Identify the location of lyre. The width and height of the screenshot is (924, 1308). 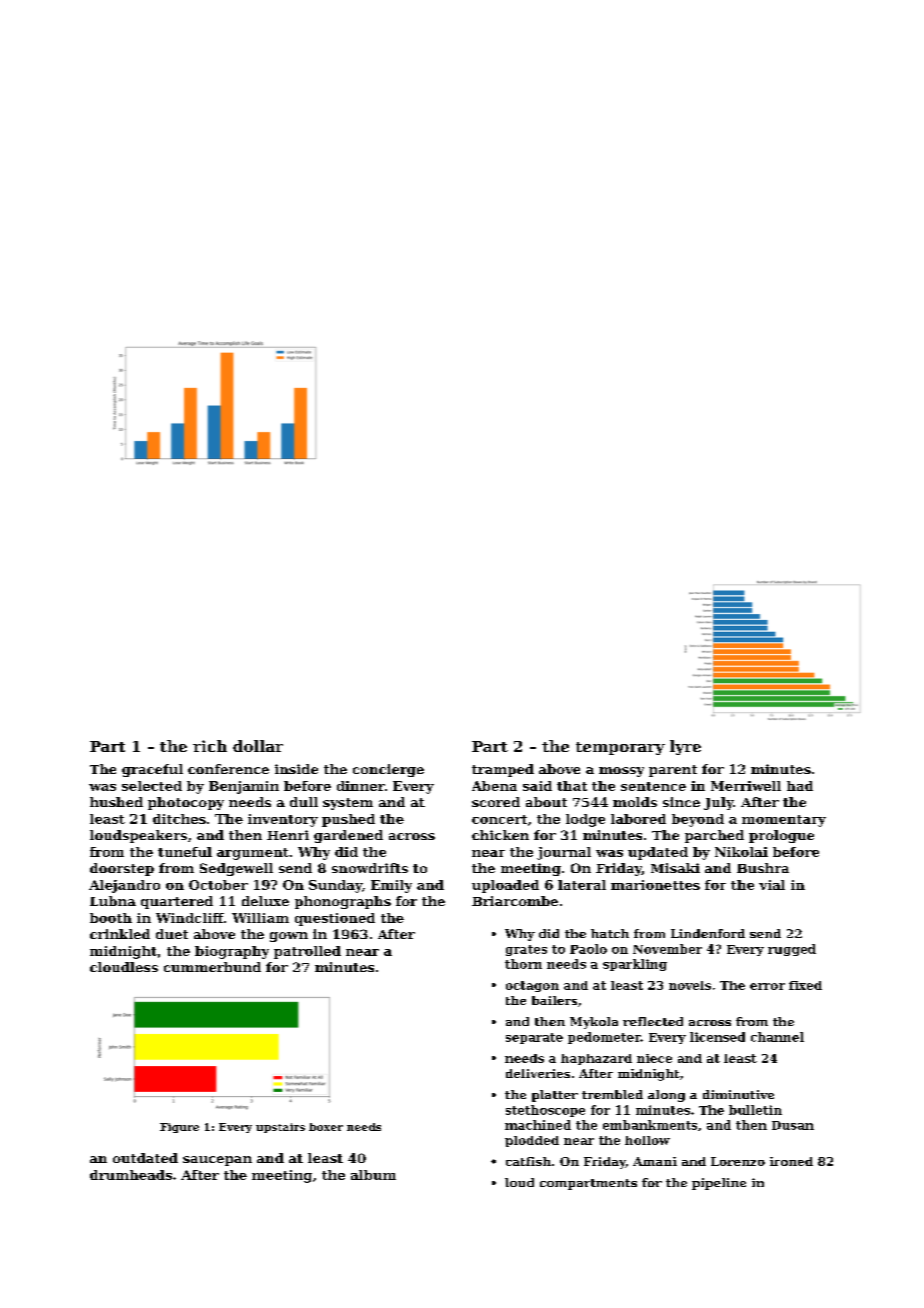
(685, 747).
